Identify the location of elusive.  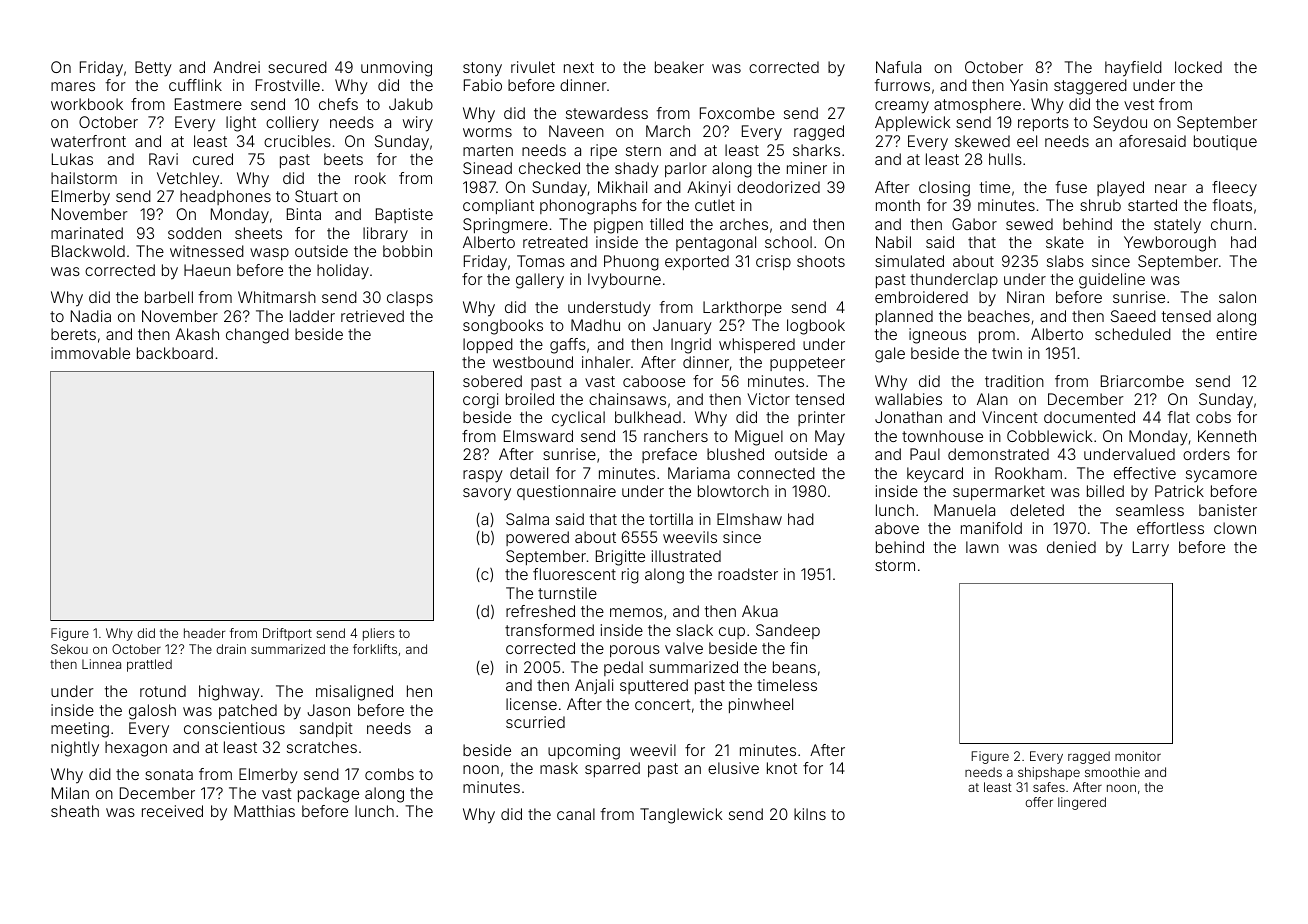
(733, 768).
